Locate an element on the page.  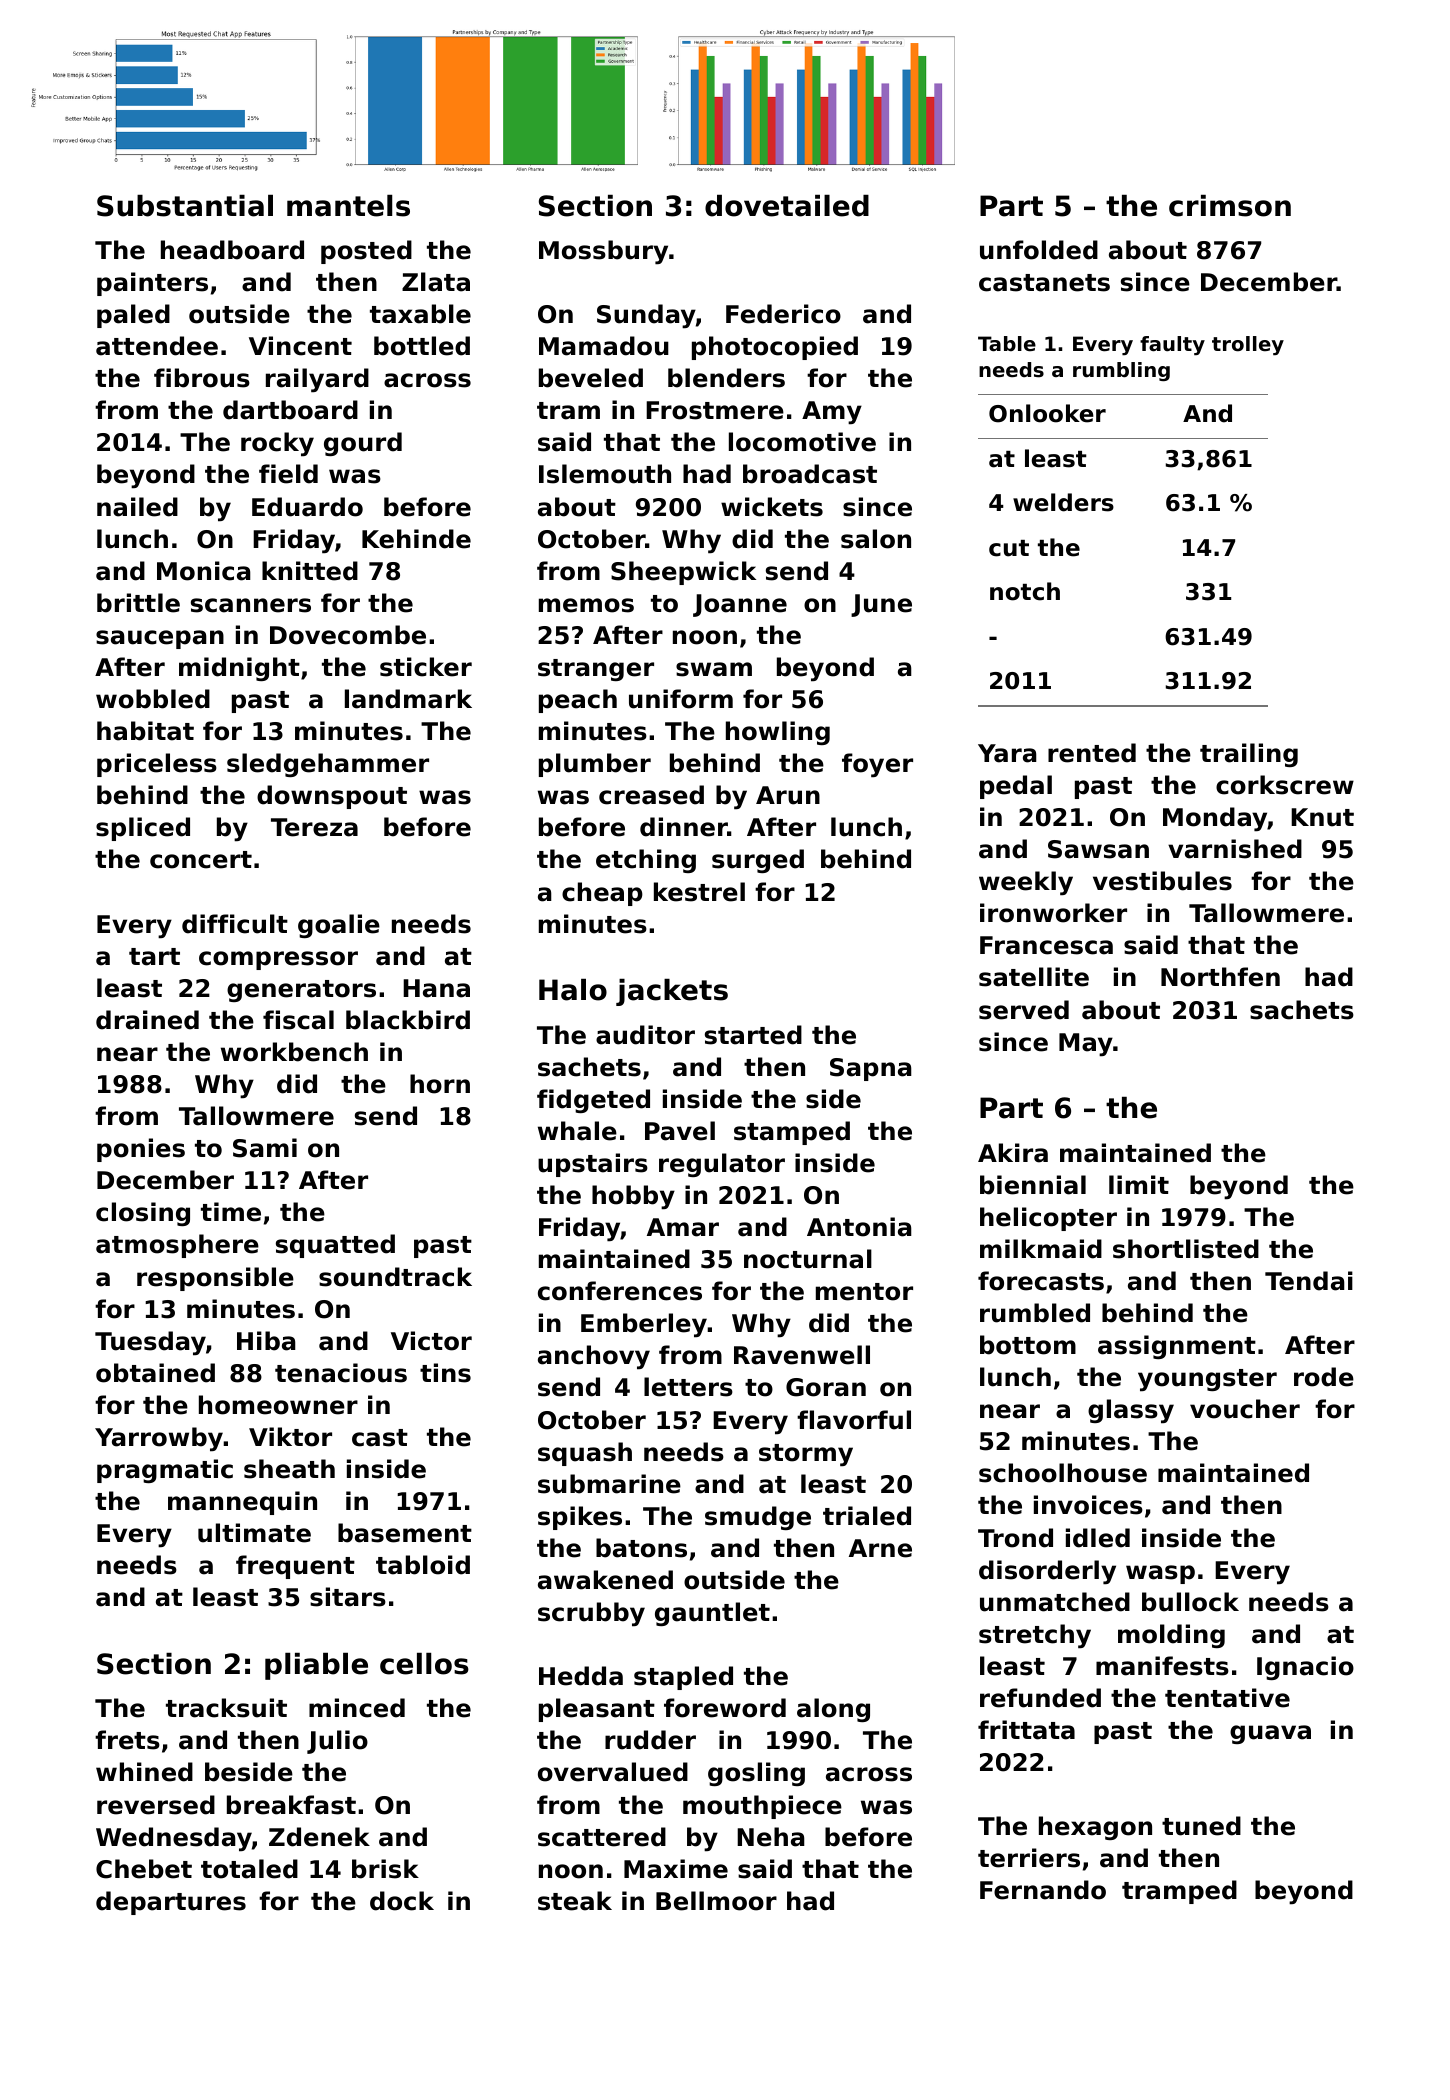
Knut is located at coordinates (1322, 817).
